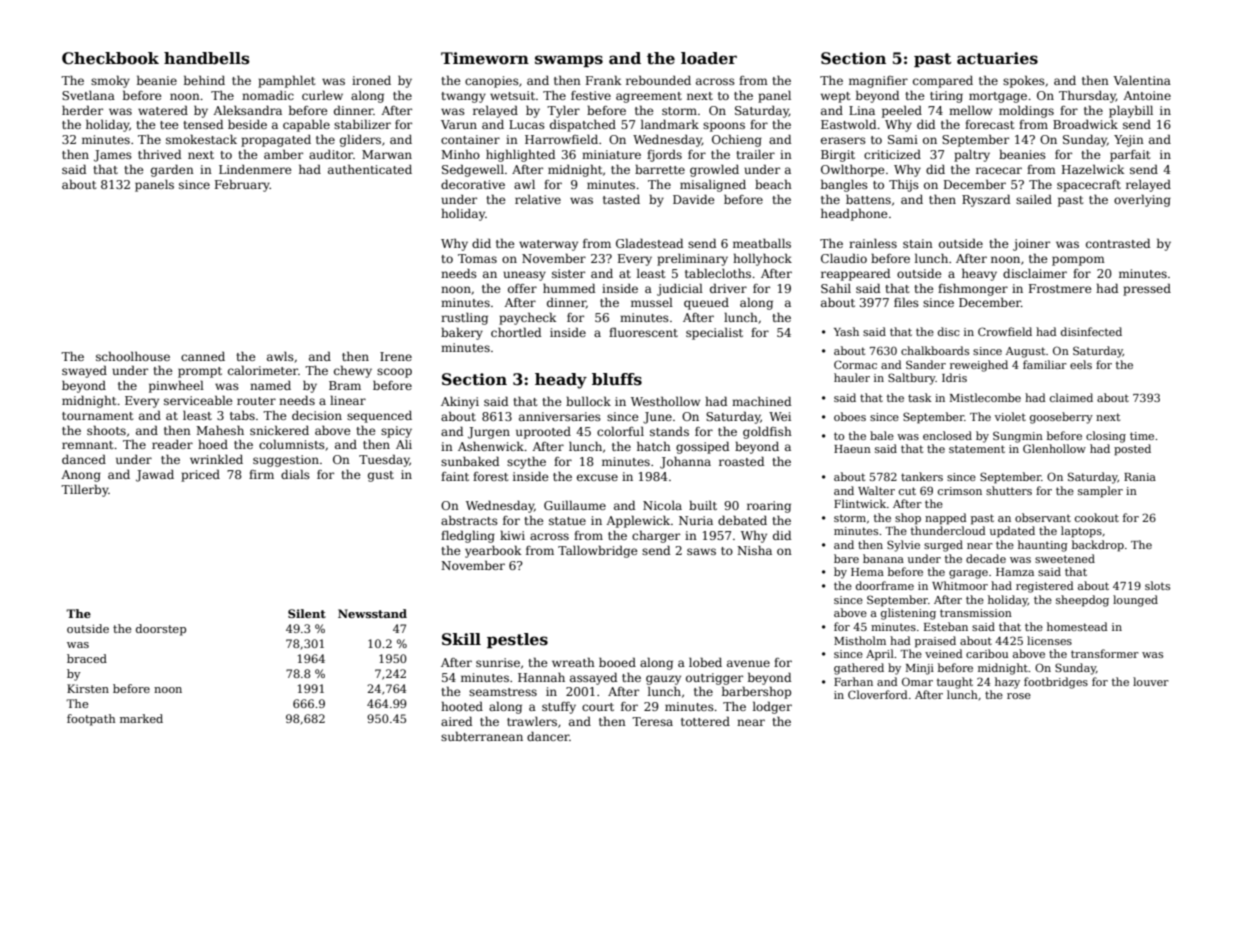  Describe the element at coordinates (860, 640) in the image. I see `Mistholm` at that location.
